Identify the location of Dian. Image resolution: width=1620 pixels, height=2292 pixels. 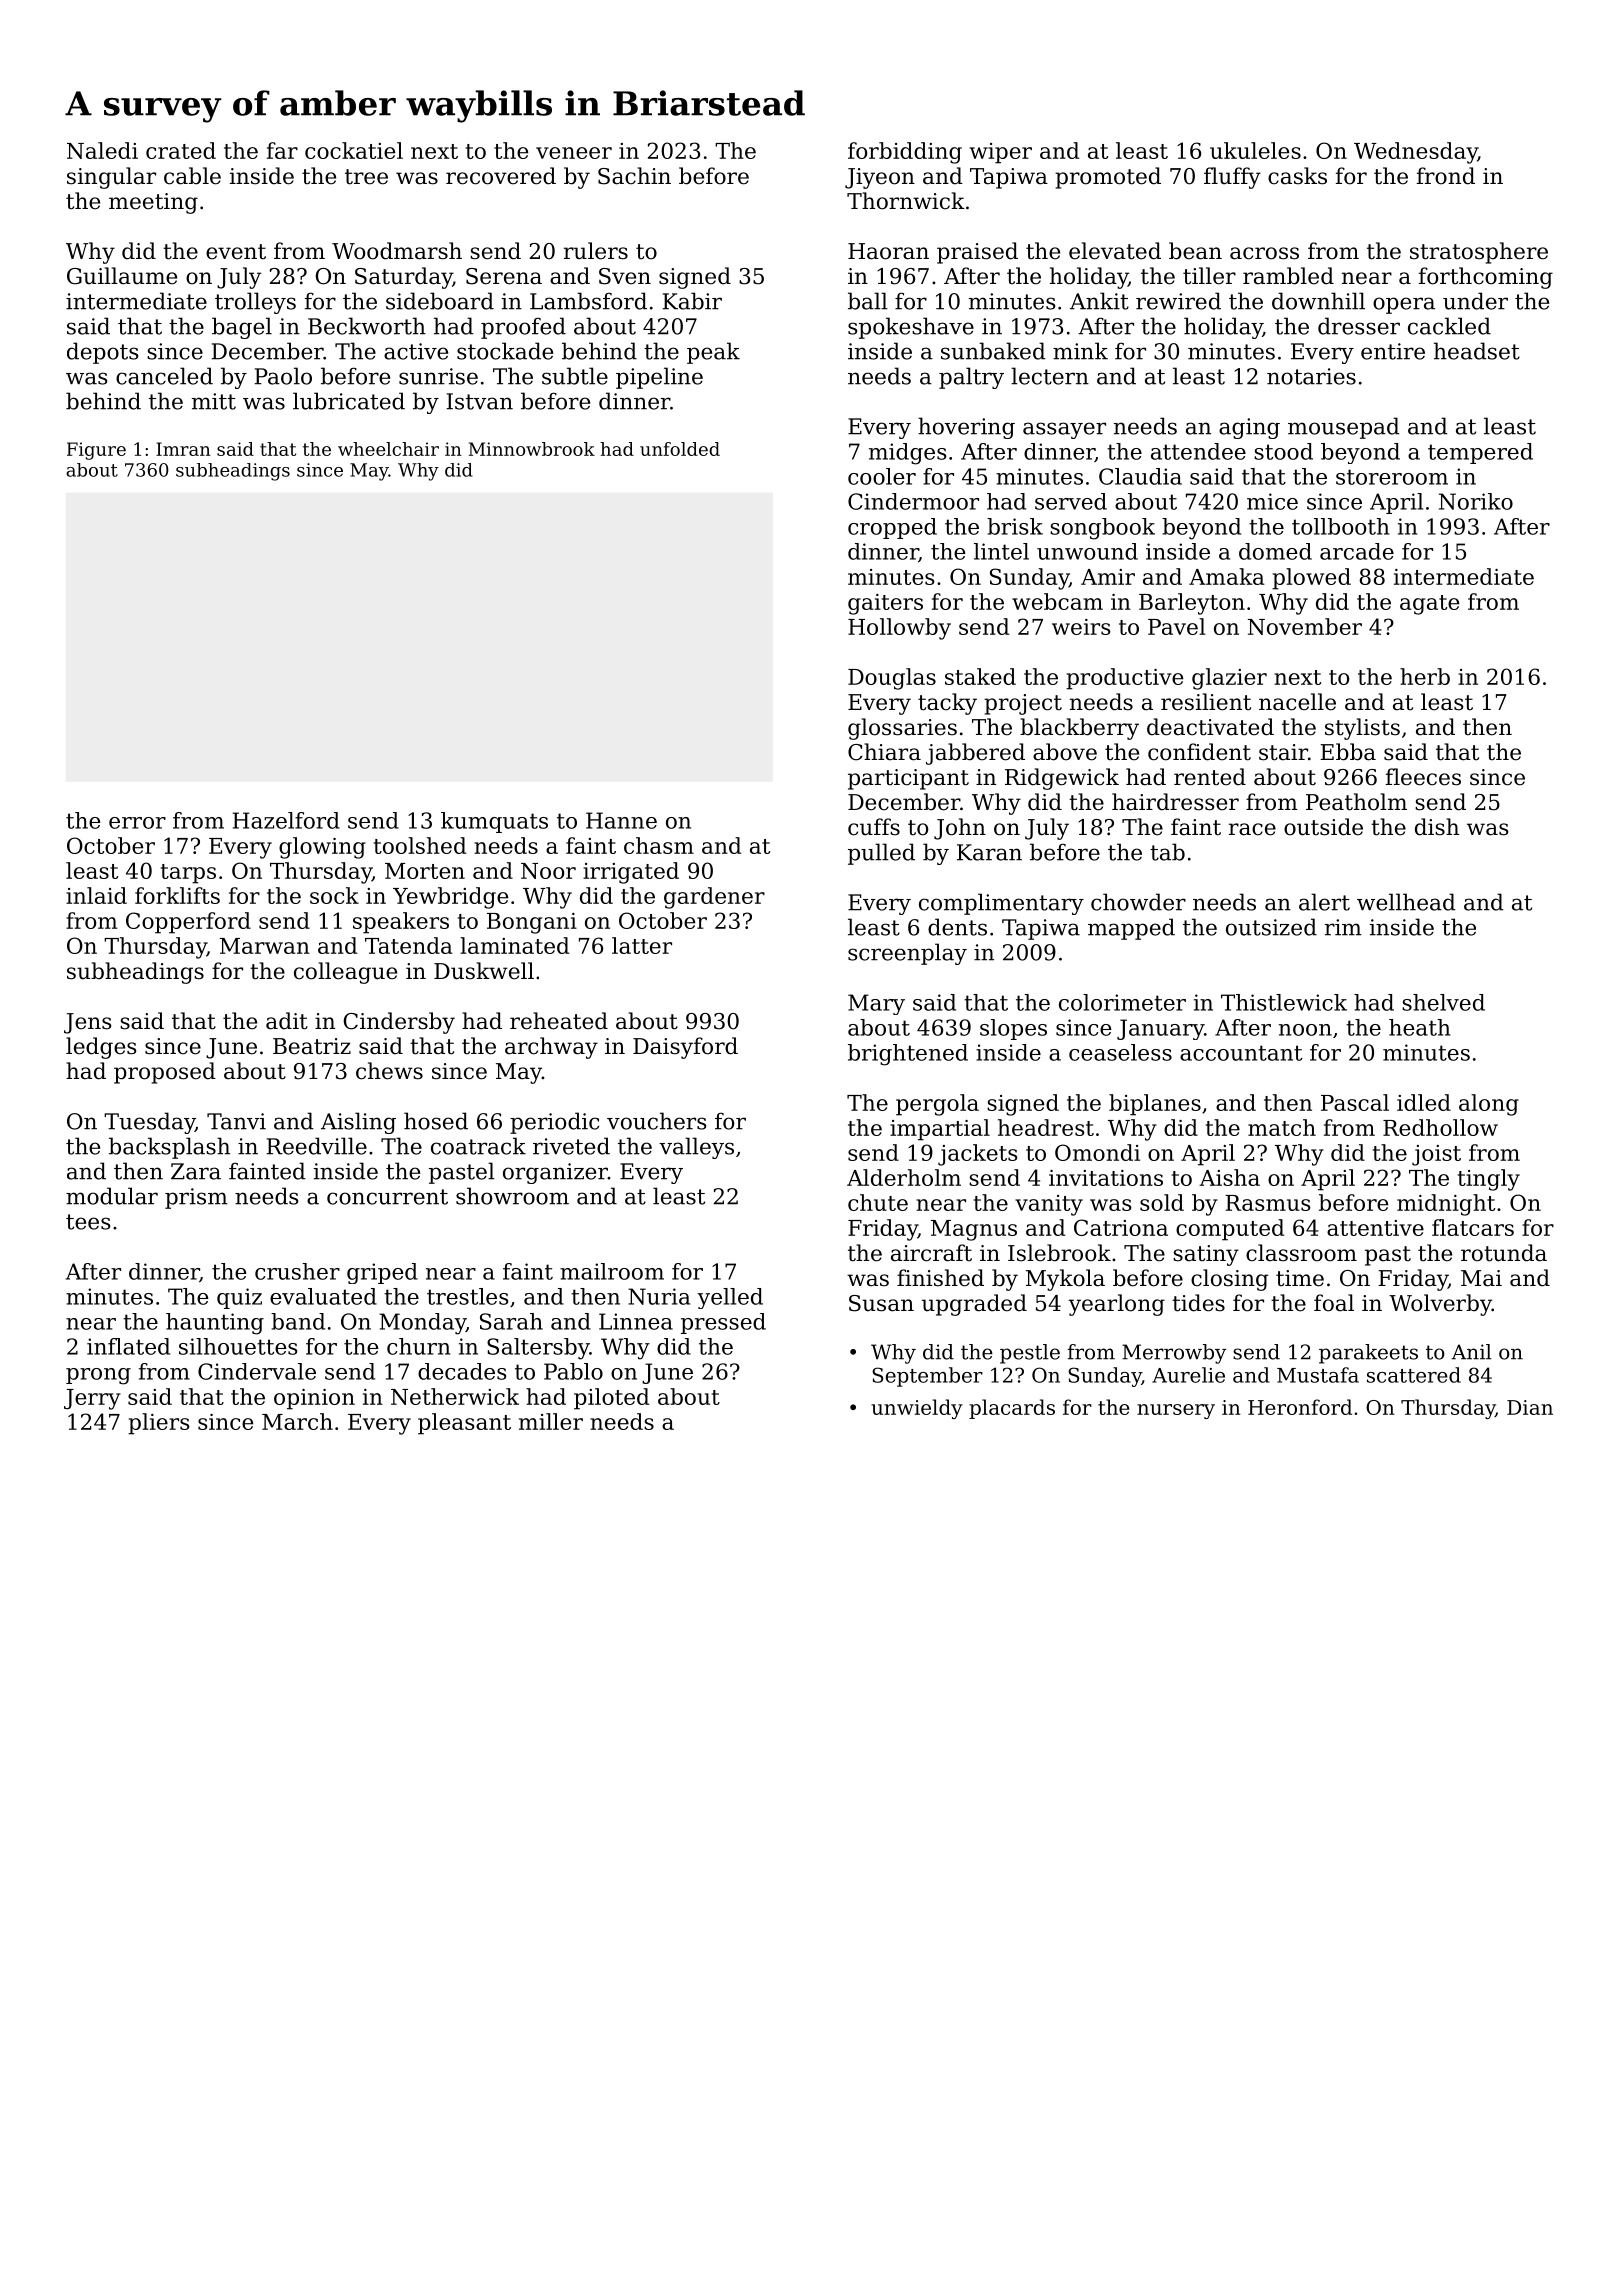
(1530, 1407).
